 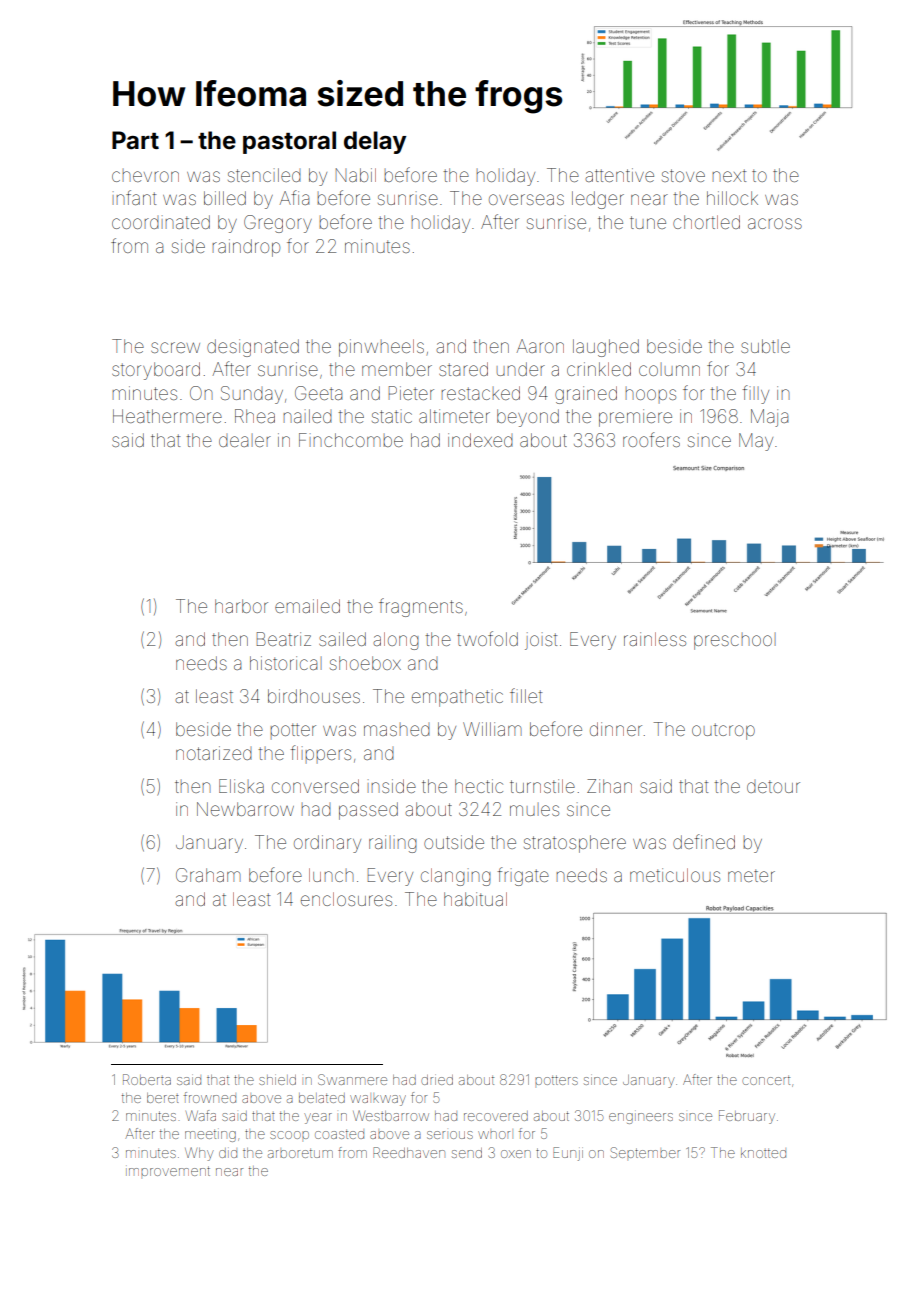 What do you see at coordinates (225, 198) in the screenshot?
I see `billed` at bounding box center [225, 198].
